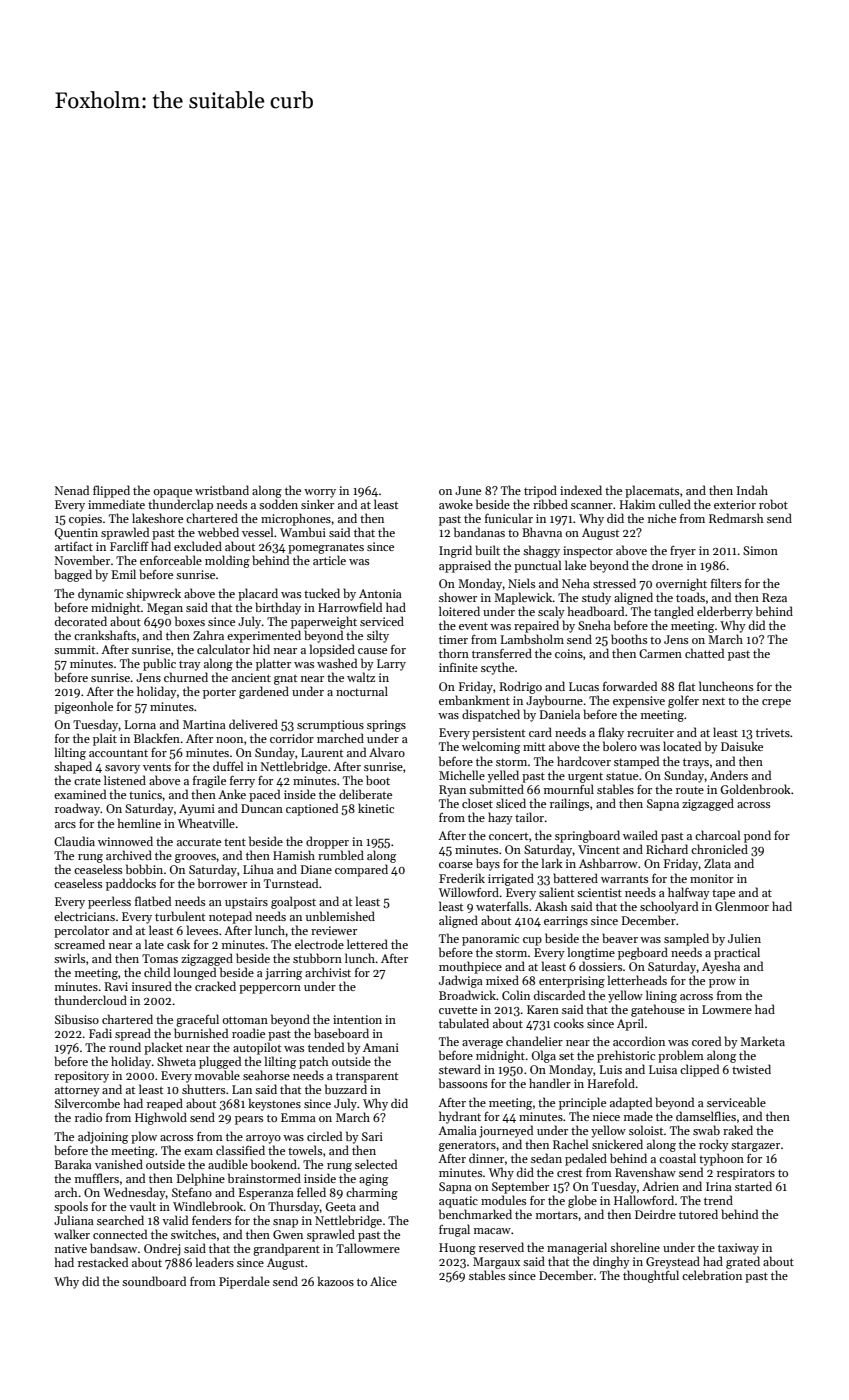  What do you see at coordinates (722, 983) in the screenshot?
I see `prow` at bounding box center [722, 983].
